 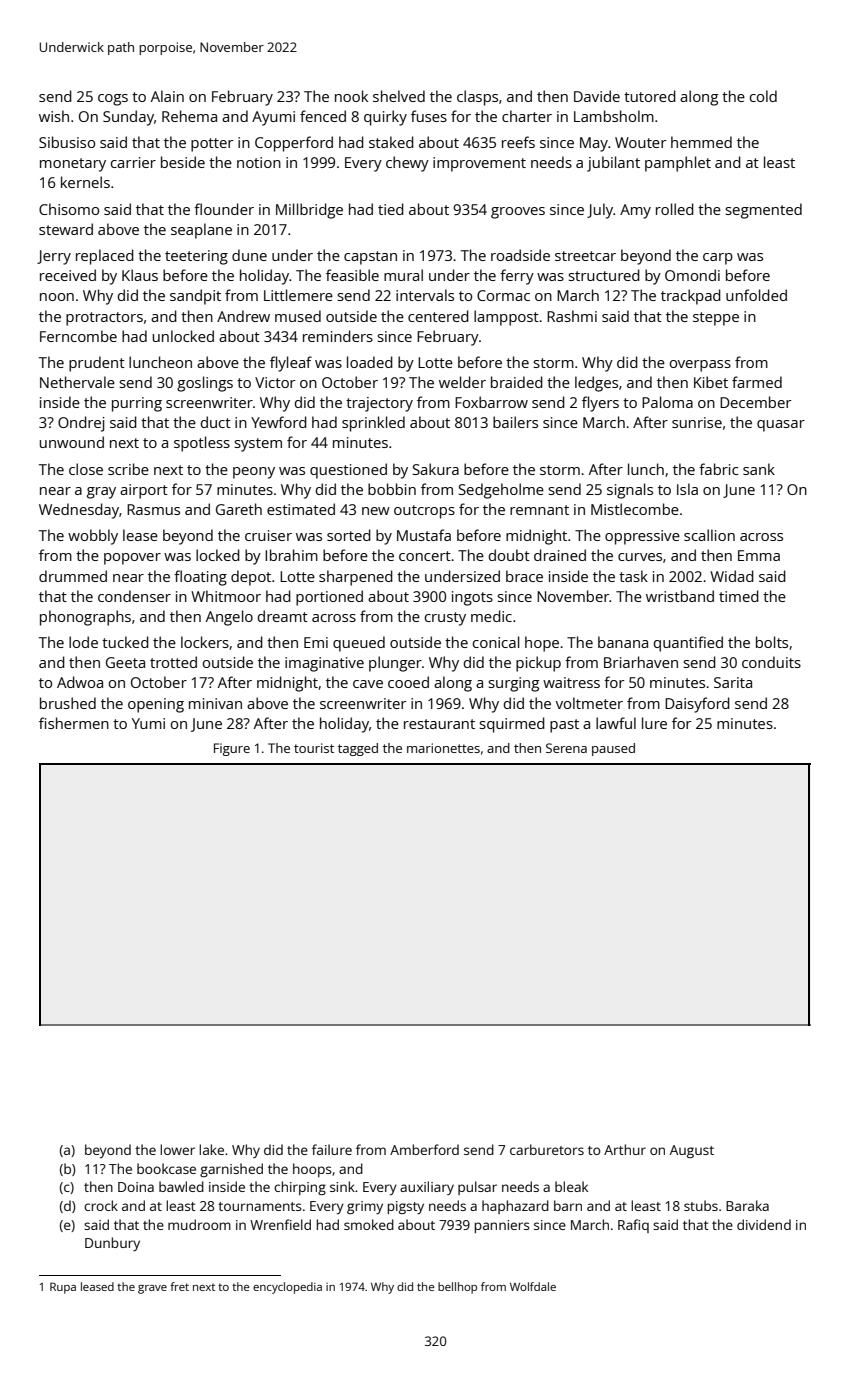 I want to click on encyclopedia, so click(x=287, y=1288).
